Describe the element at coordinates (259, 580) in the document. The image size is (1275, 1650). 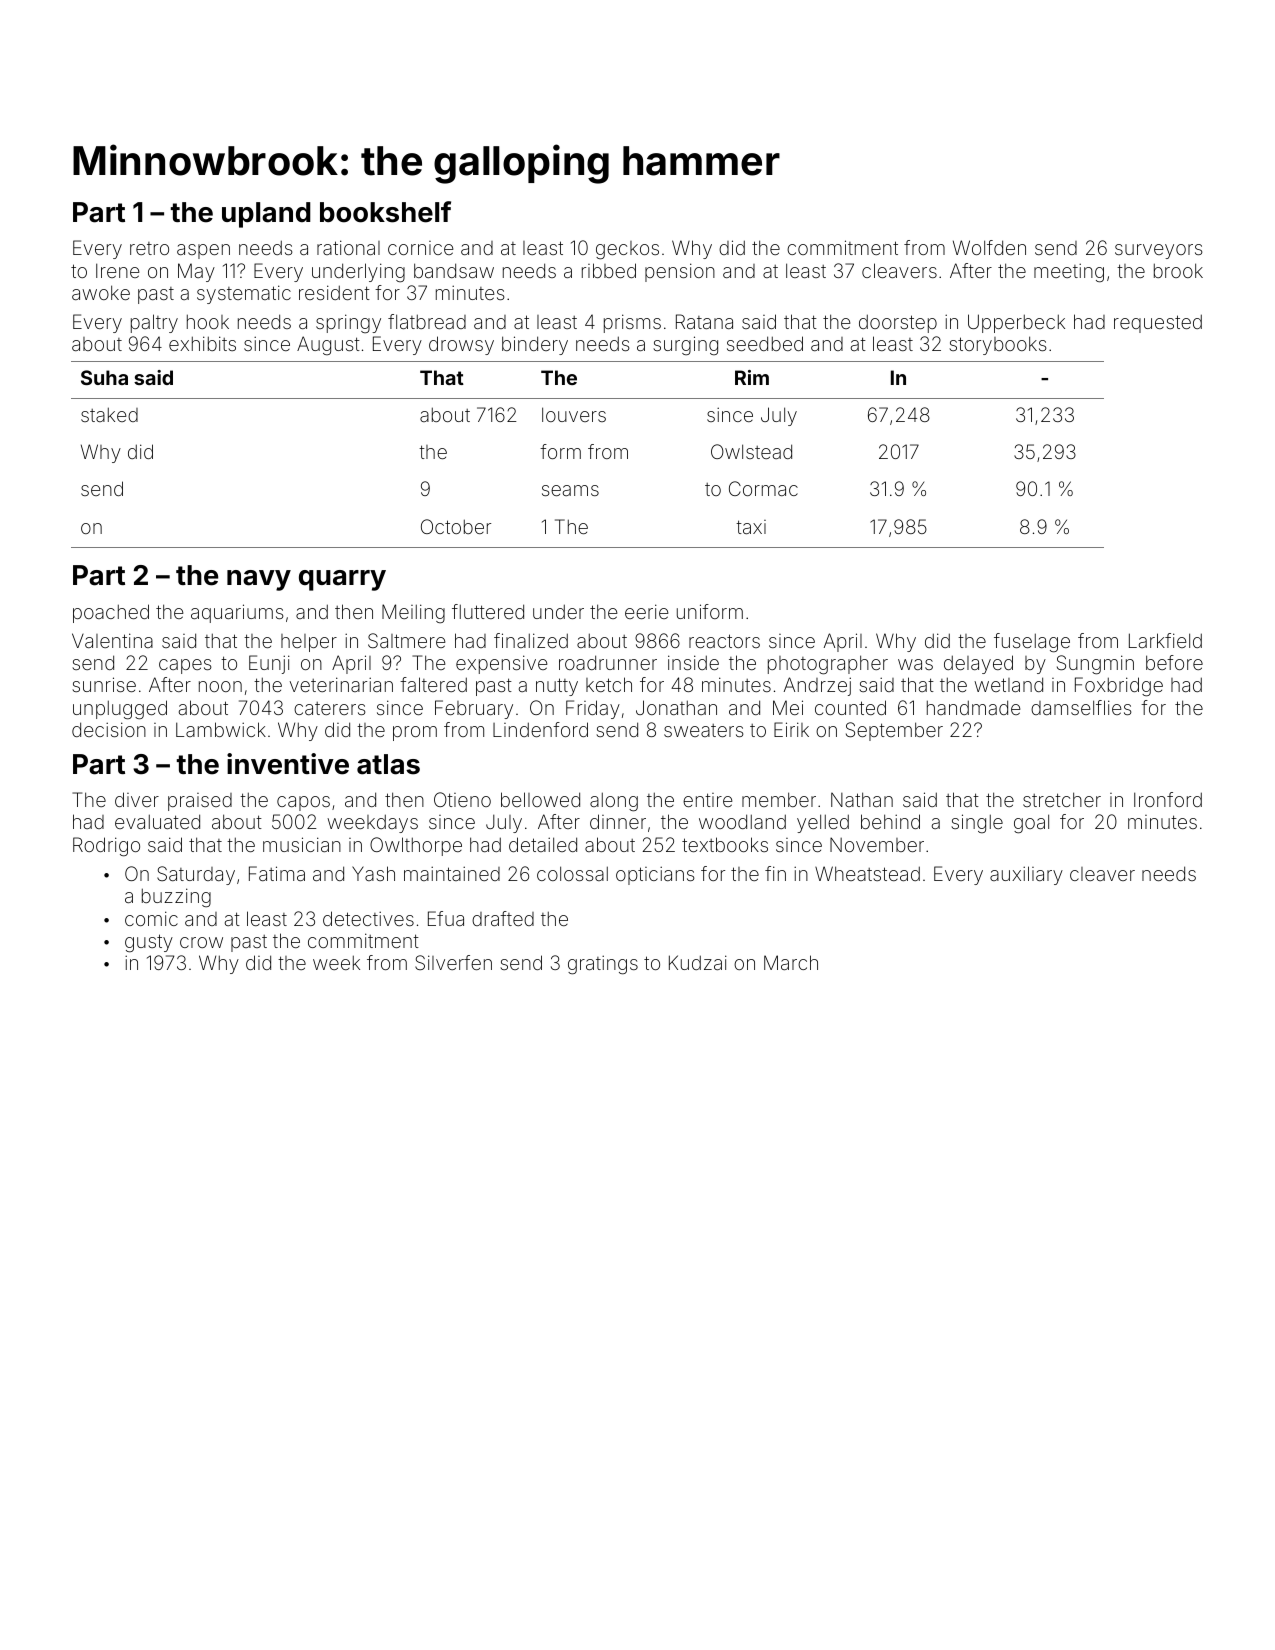
I see `navy` at that location.
